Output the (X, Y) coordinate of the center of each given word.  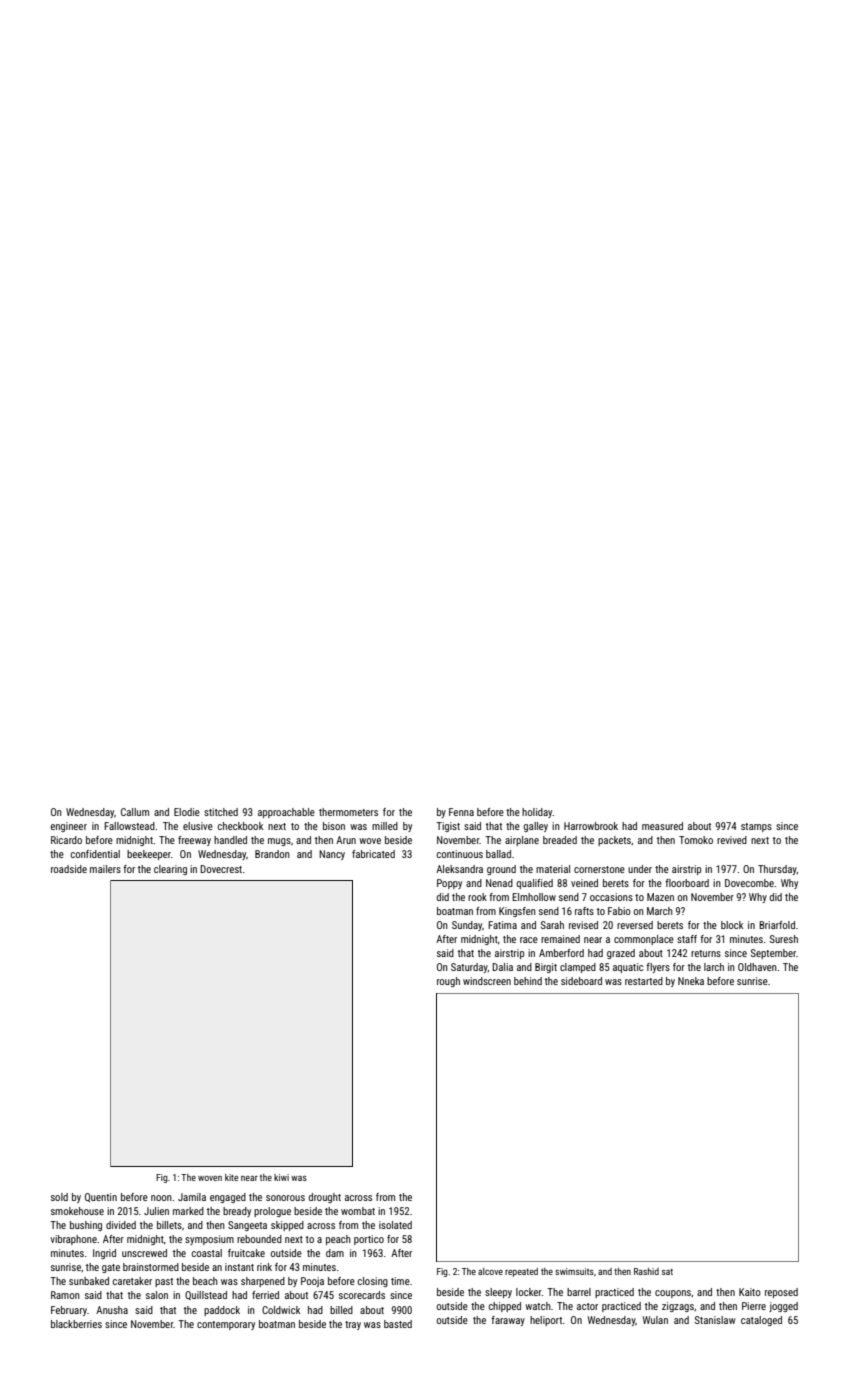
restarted (644, 981)
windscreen (487, 981)
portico (369, 1240)
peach (338, 1240)
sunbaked (89, 1281)
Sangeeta (247, 1226)
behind (528, 981)
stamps (756, 827)
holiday (537, 813)
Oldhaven (757, 967)
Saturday (469, 968)
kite (231, 1177)
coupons (673, 1294)
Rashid (646, 1271)
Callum (135, 812)
